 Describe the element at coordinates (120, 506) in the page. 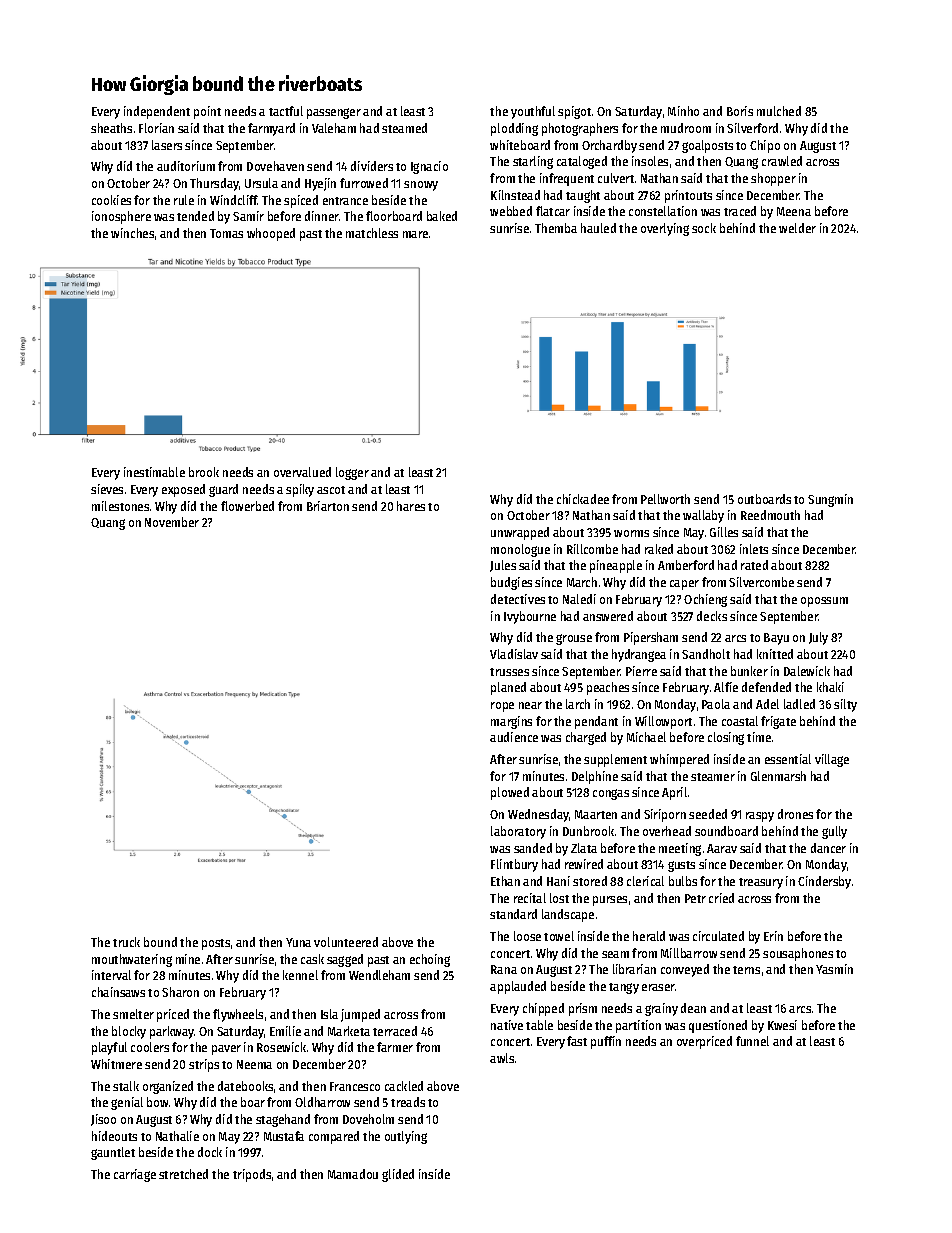

I see `milestones` at that location.
